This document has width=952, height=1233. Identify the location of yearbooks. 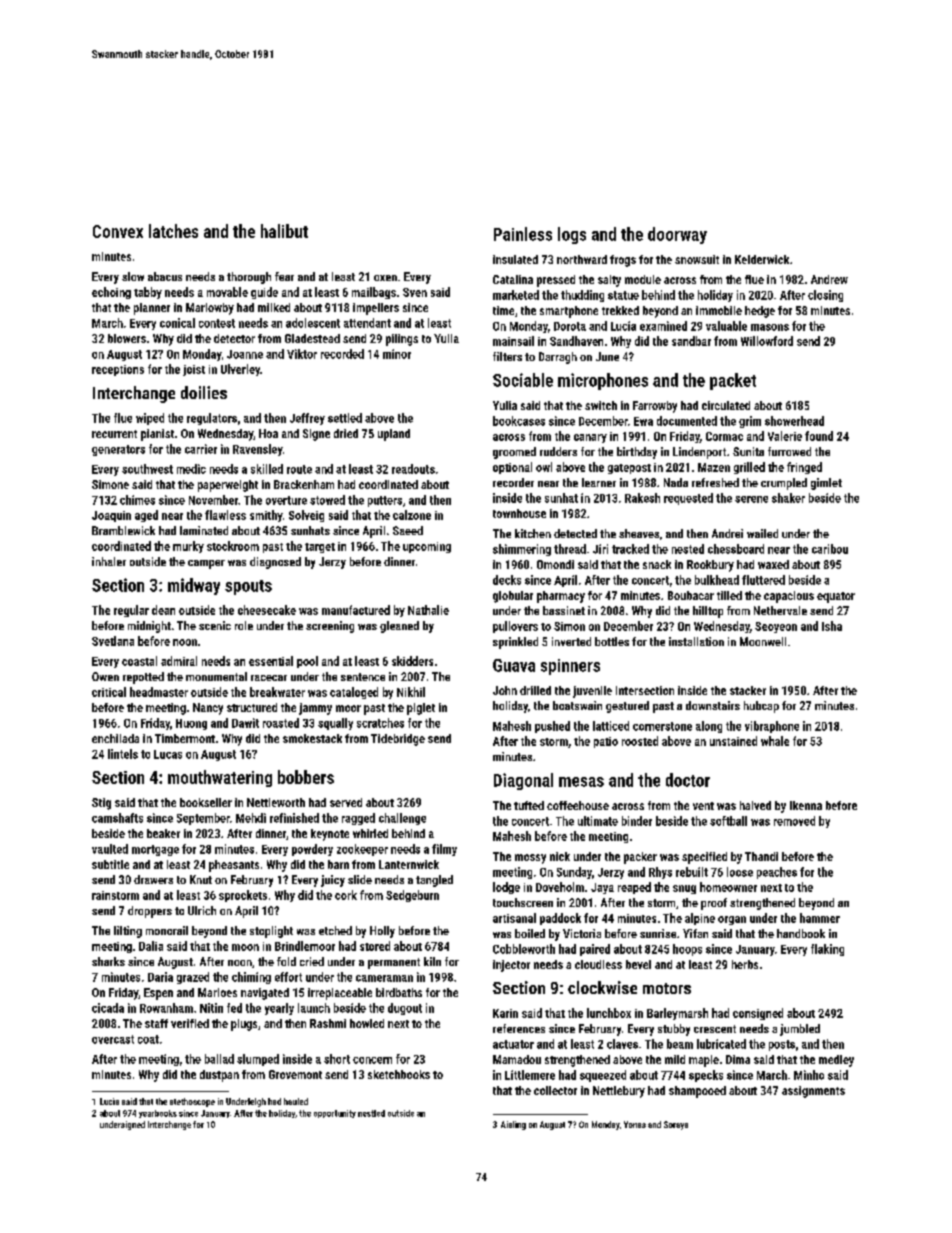
(158, 1114).
